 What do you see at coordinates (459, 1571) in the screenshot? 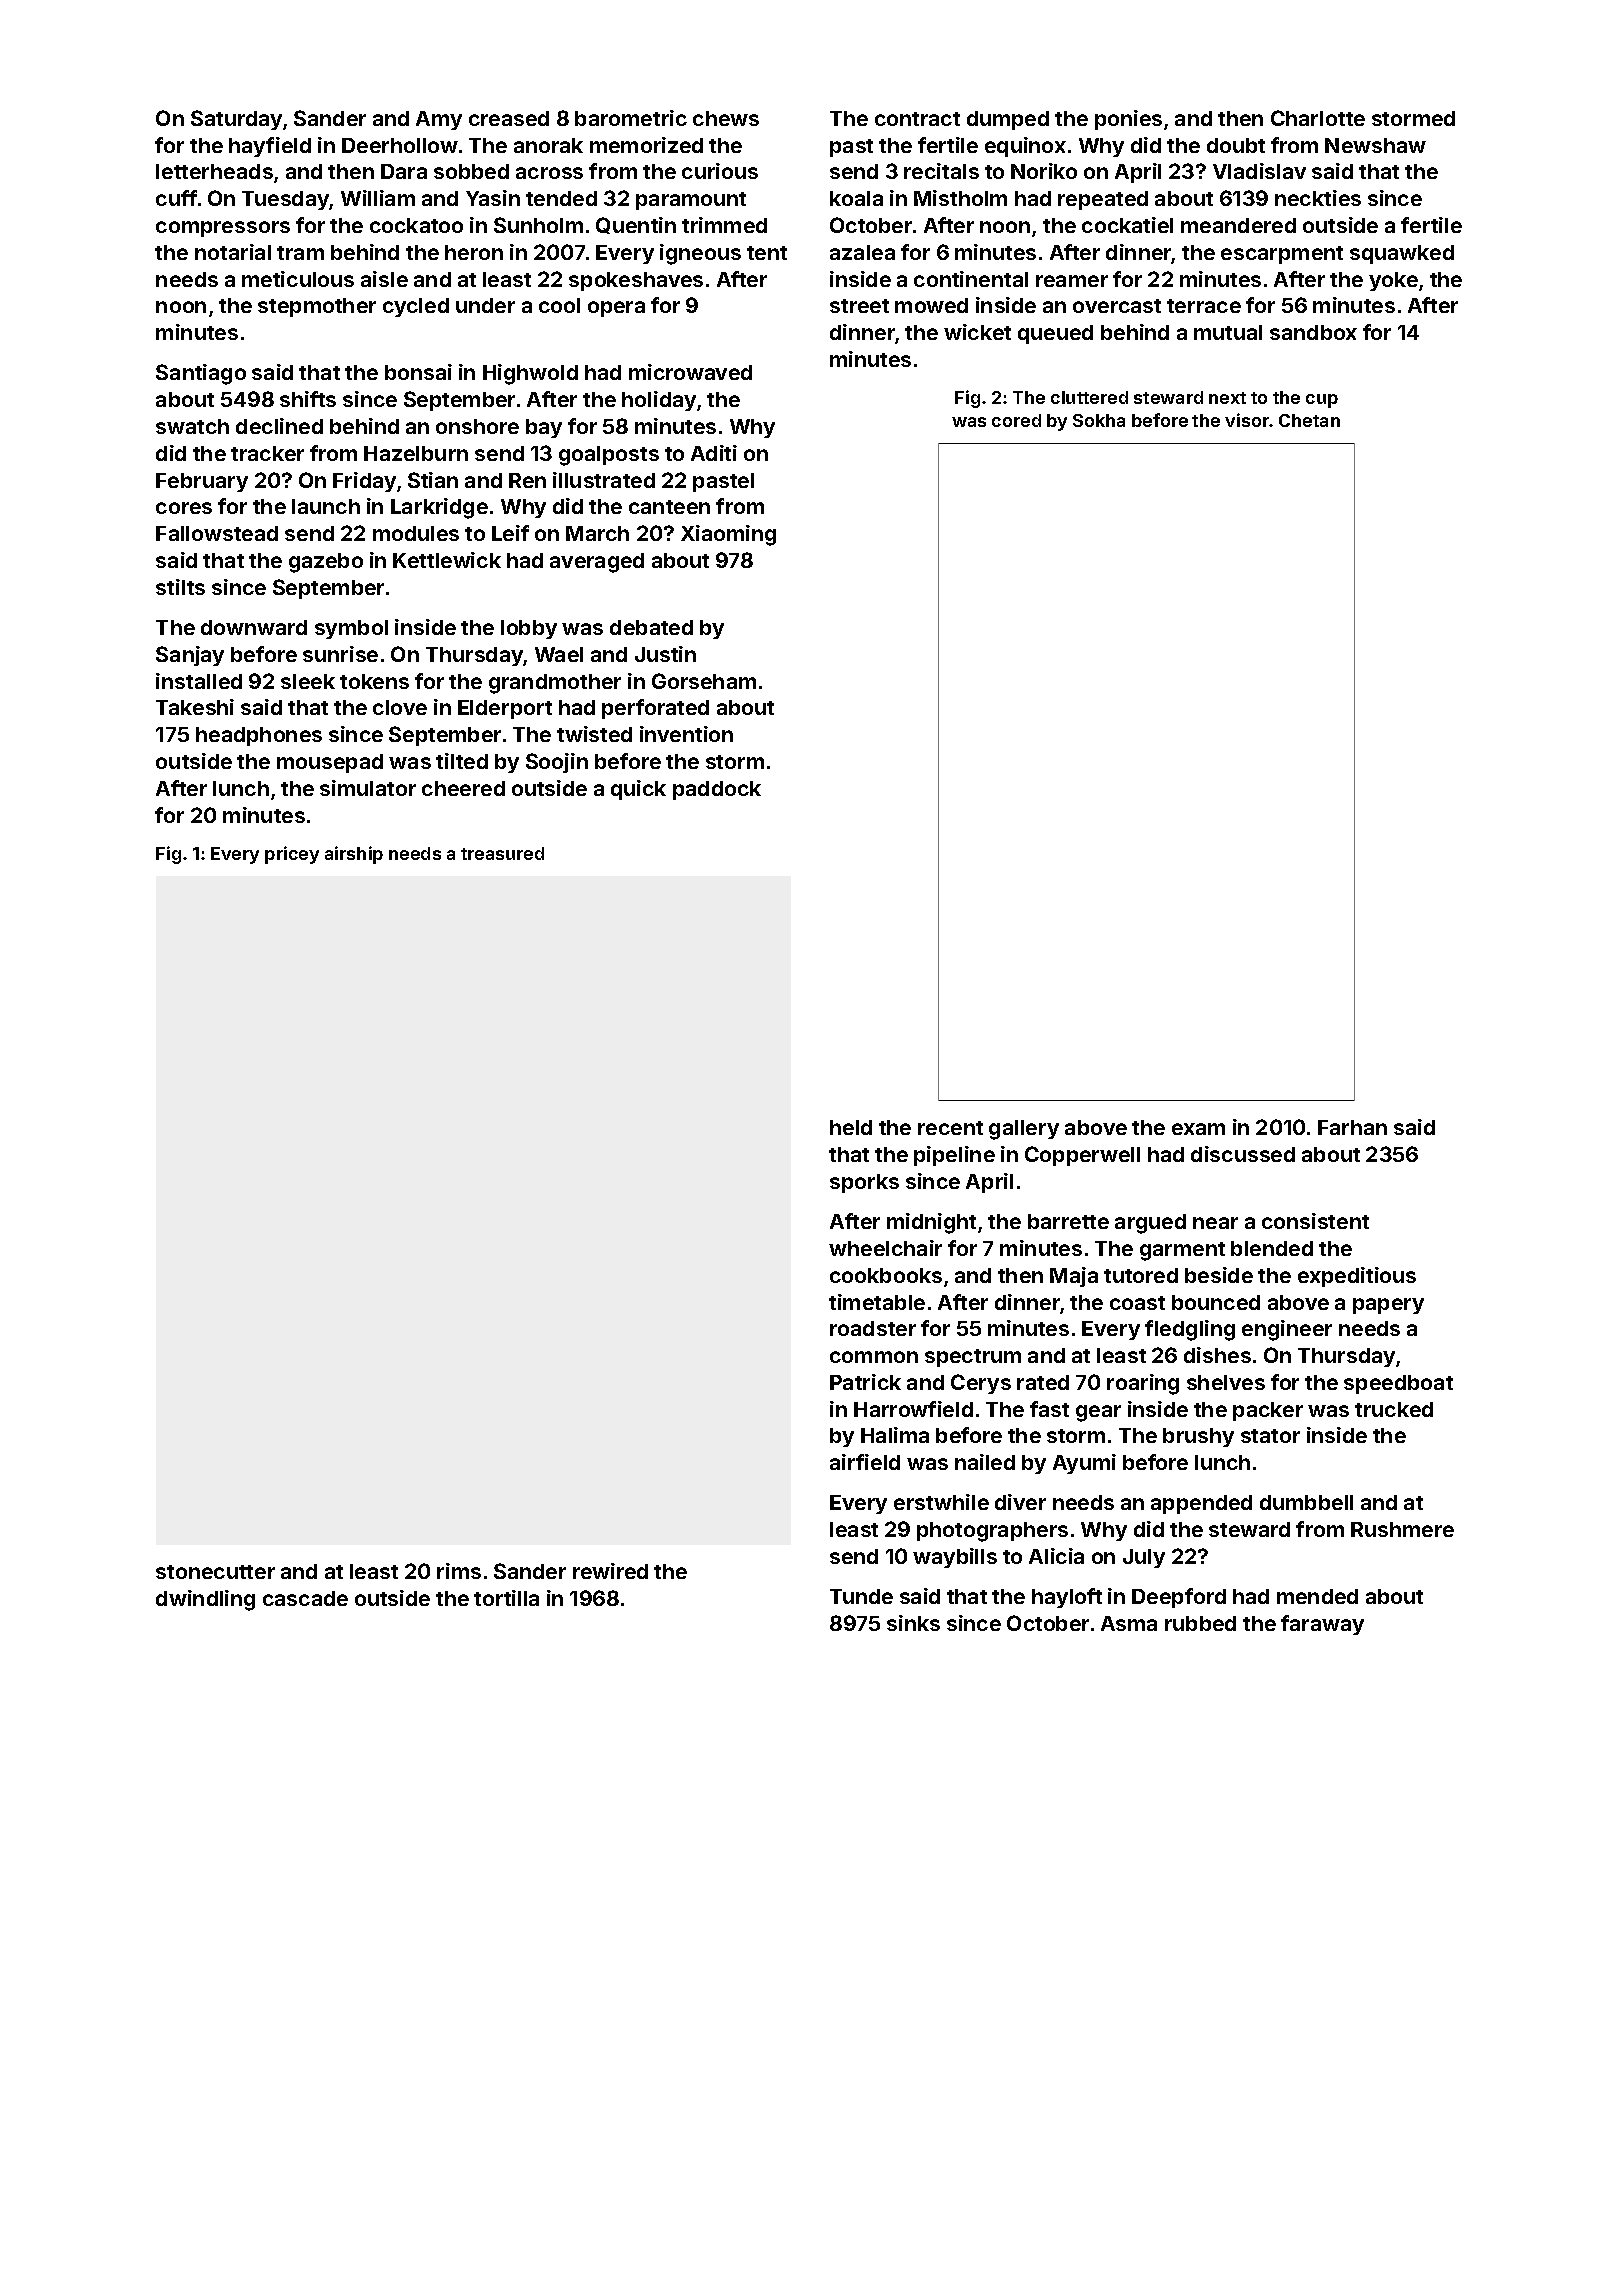
I see `rims` at bounding box center [459, 1571].
